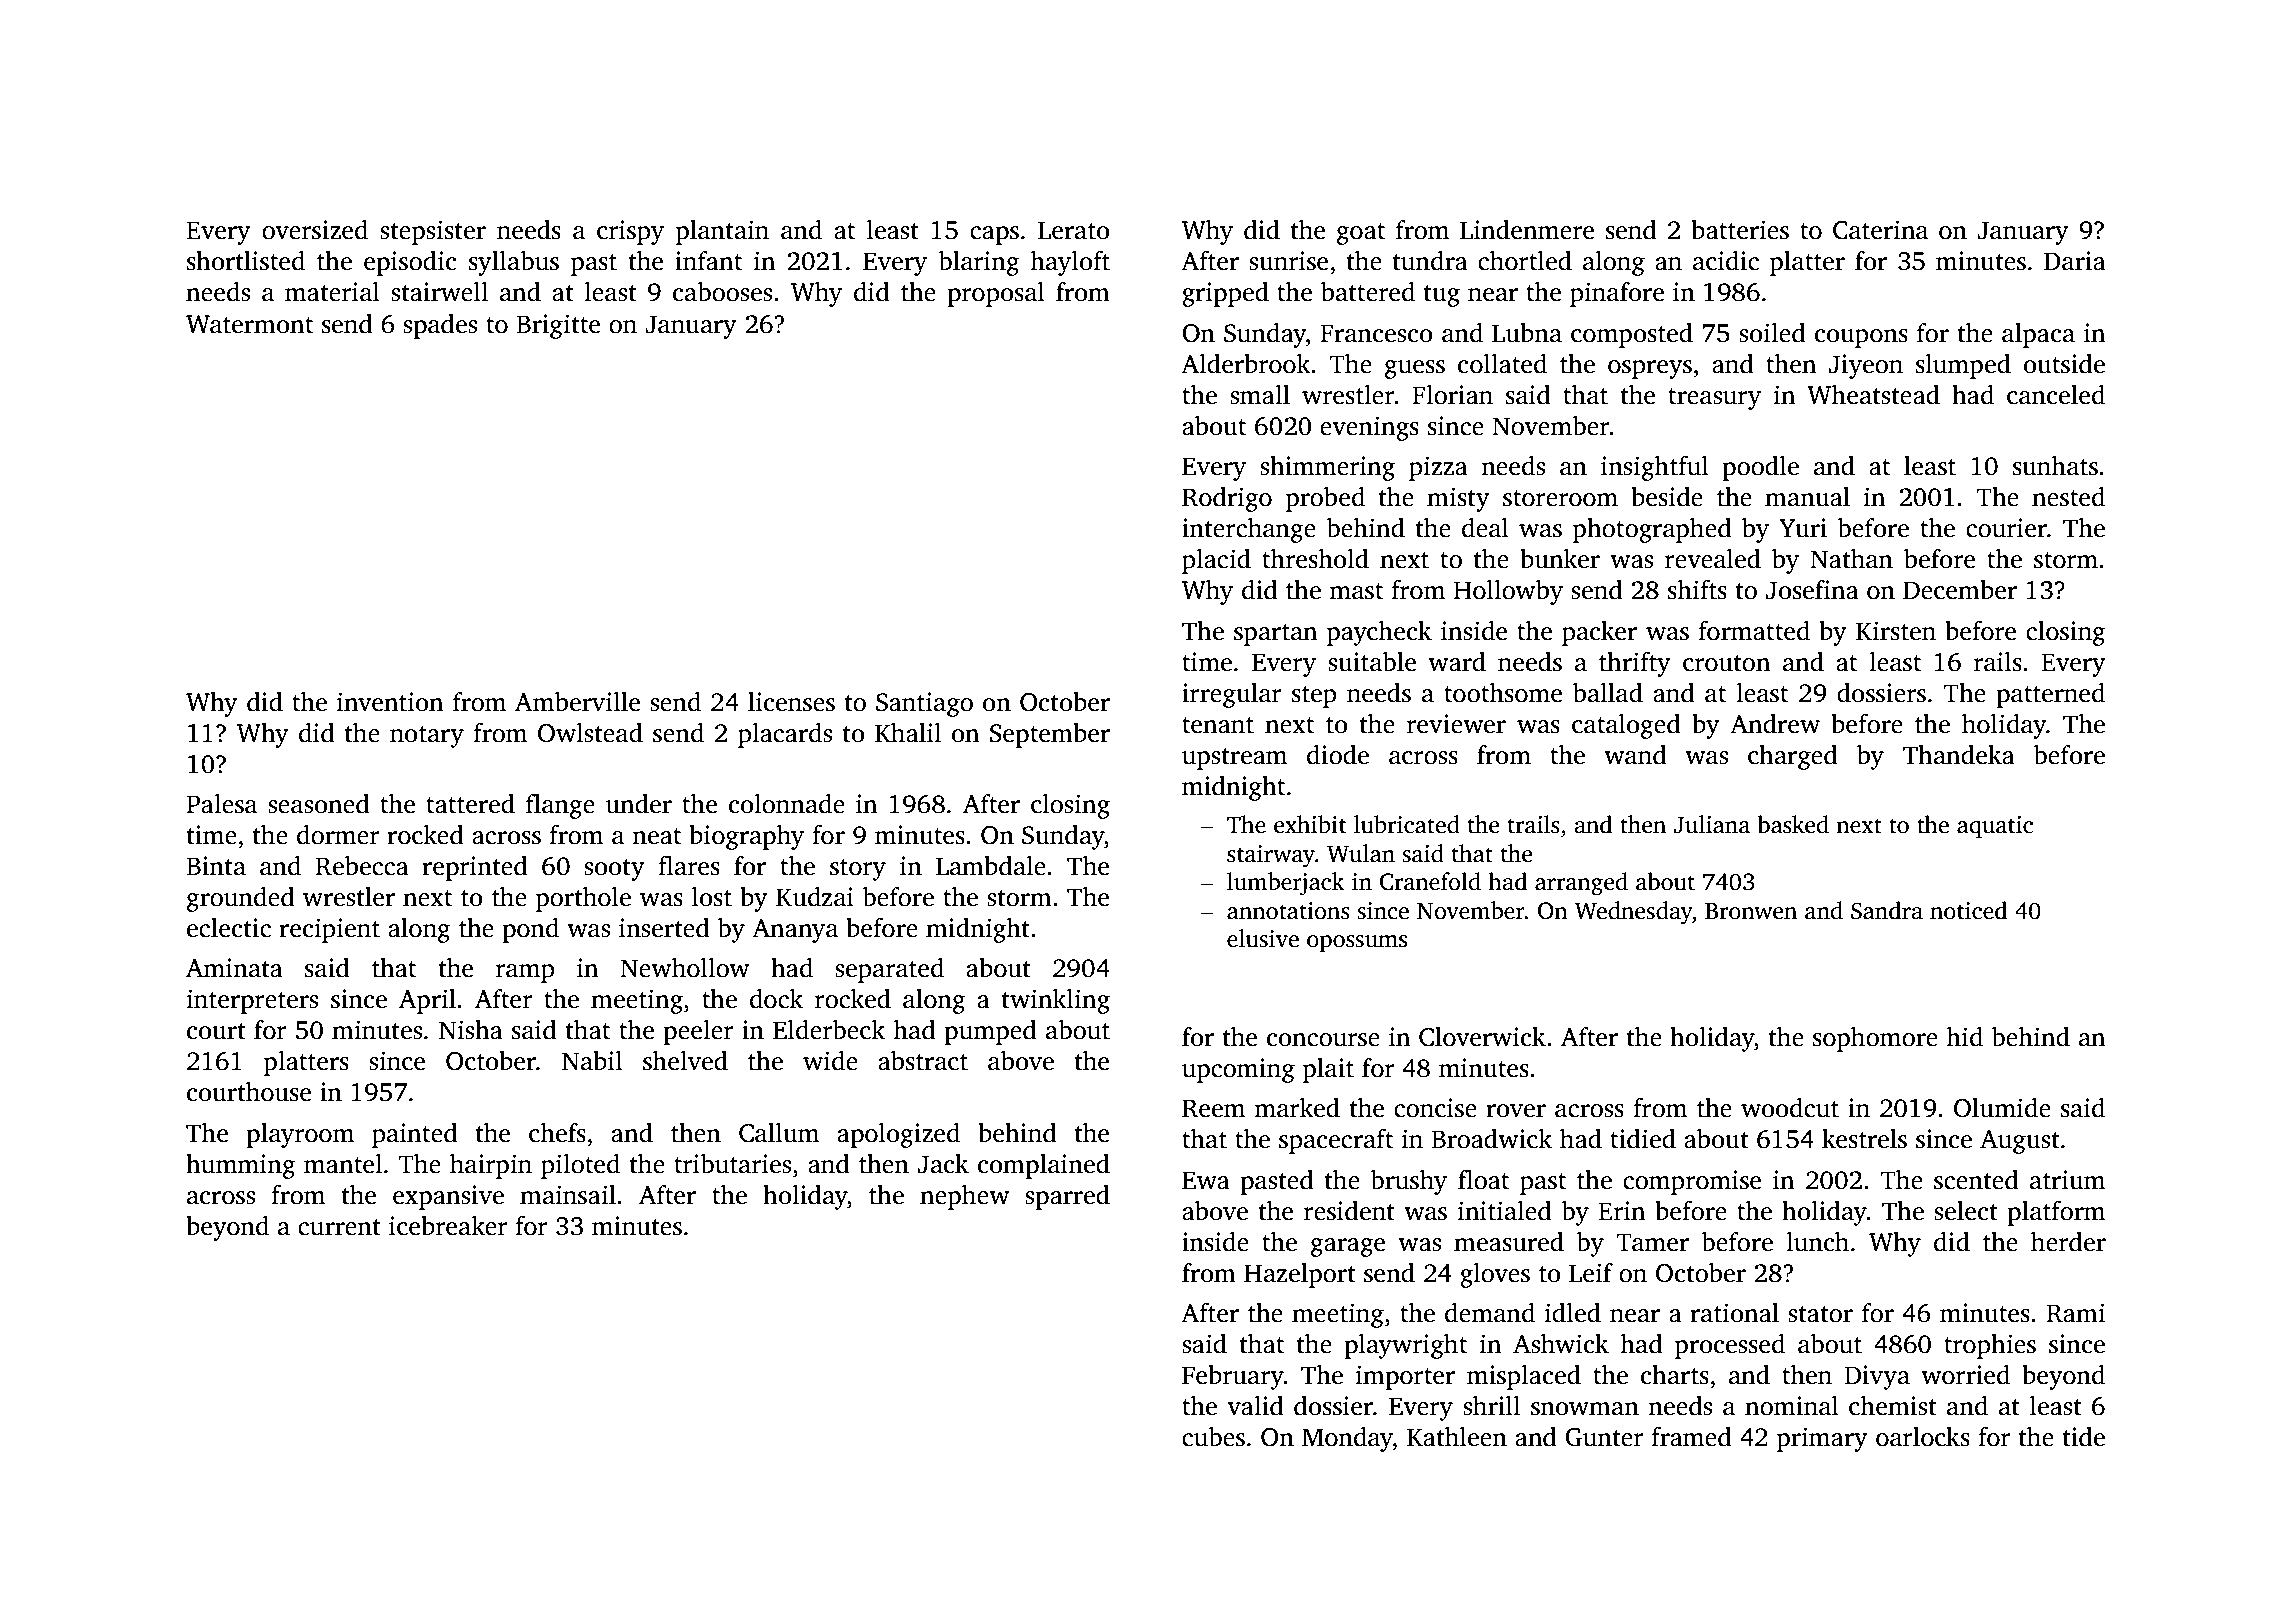  What do you see at coordinates (1074, 230) in the screenshot?
I see `Lerato` at bounding box center [1074, 230].
